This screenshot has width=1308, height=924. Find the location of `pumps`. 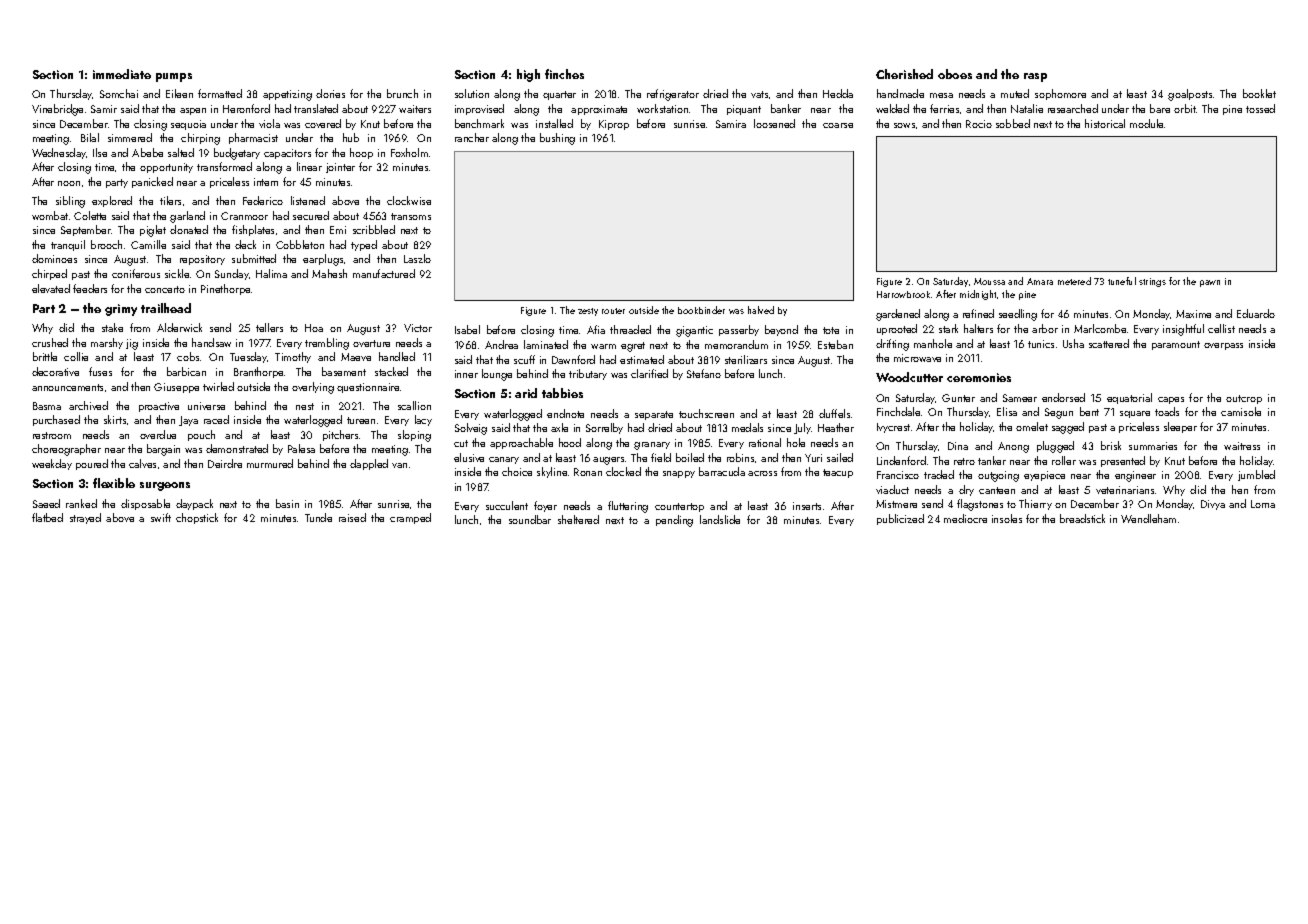

pumps is located at coordinates (174, 77).
